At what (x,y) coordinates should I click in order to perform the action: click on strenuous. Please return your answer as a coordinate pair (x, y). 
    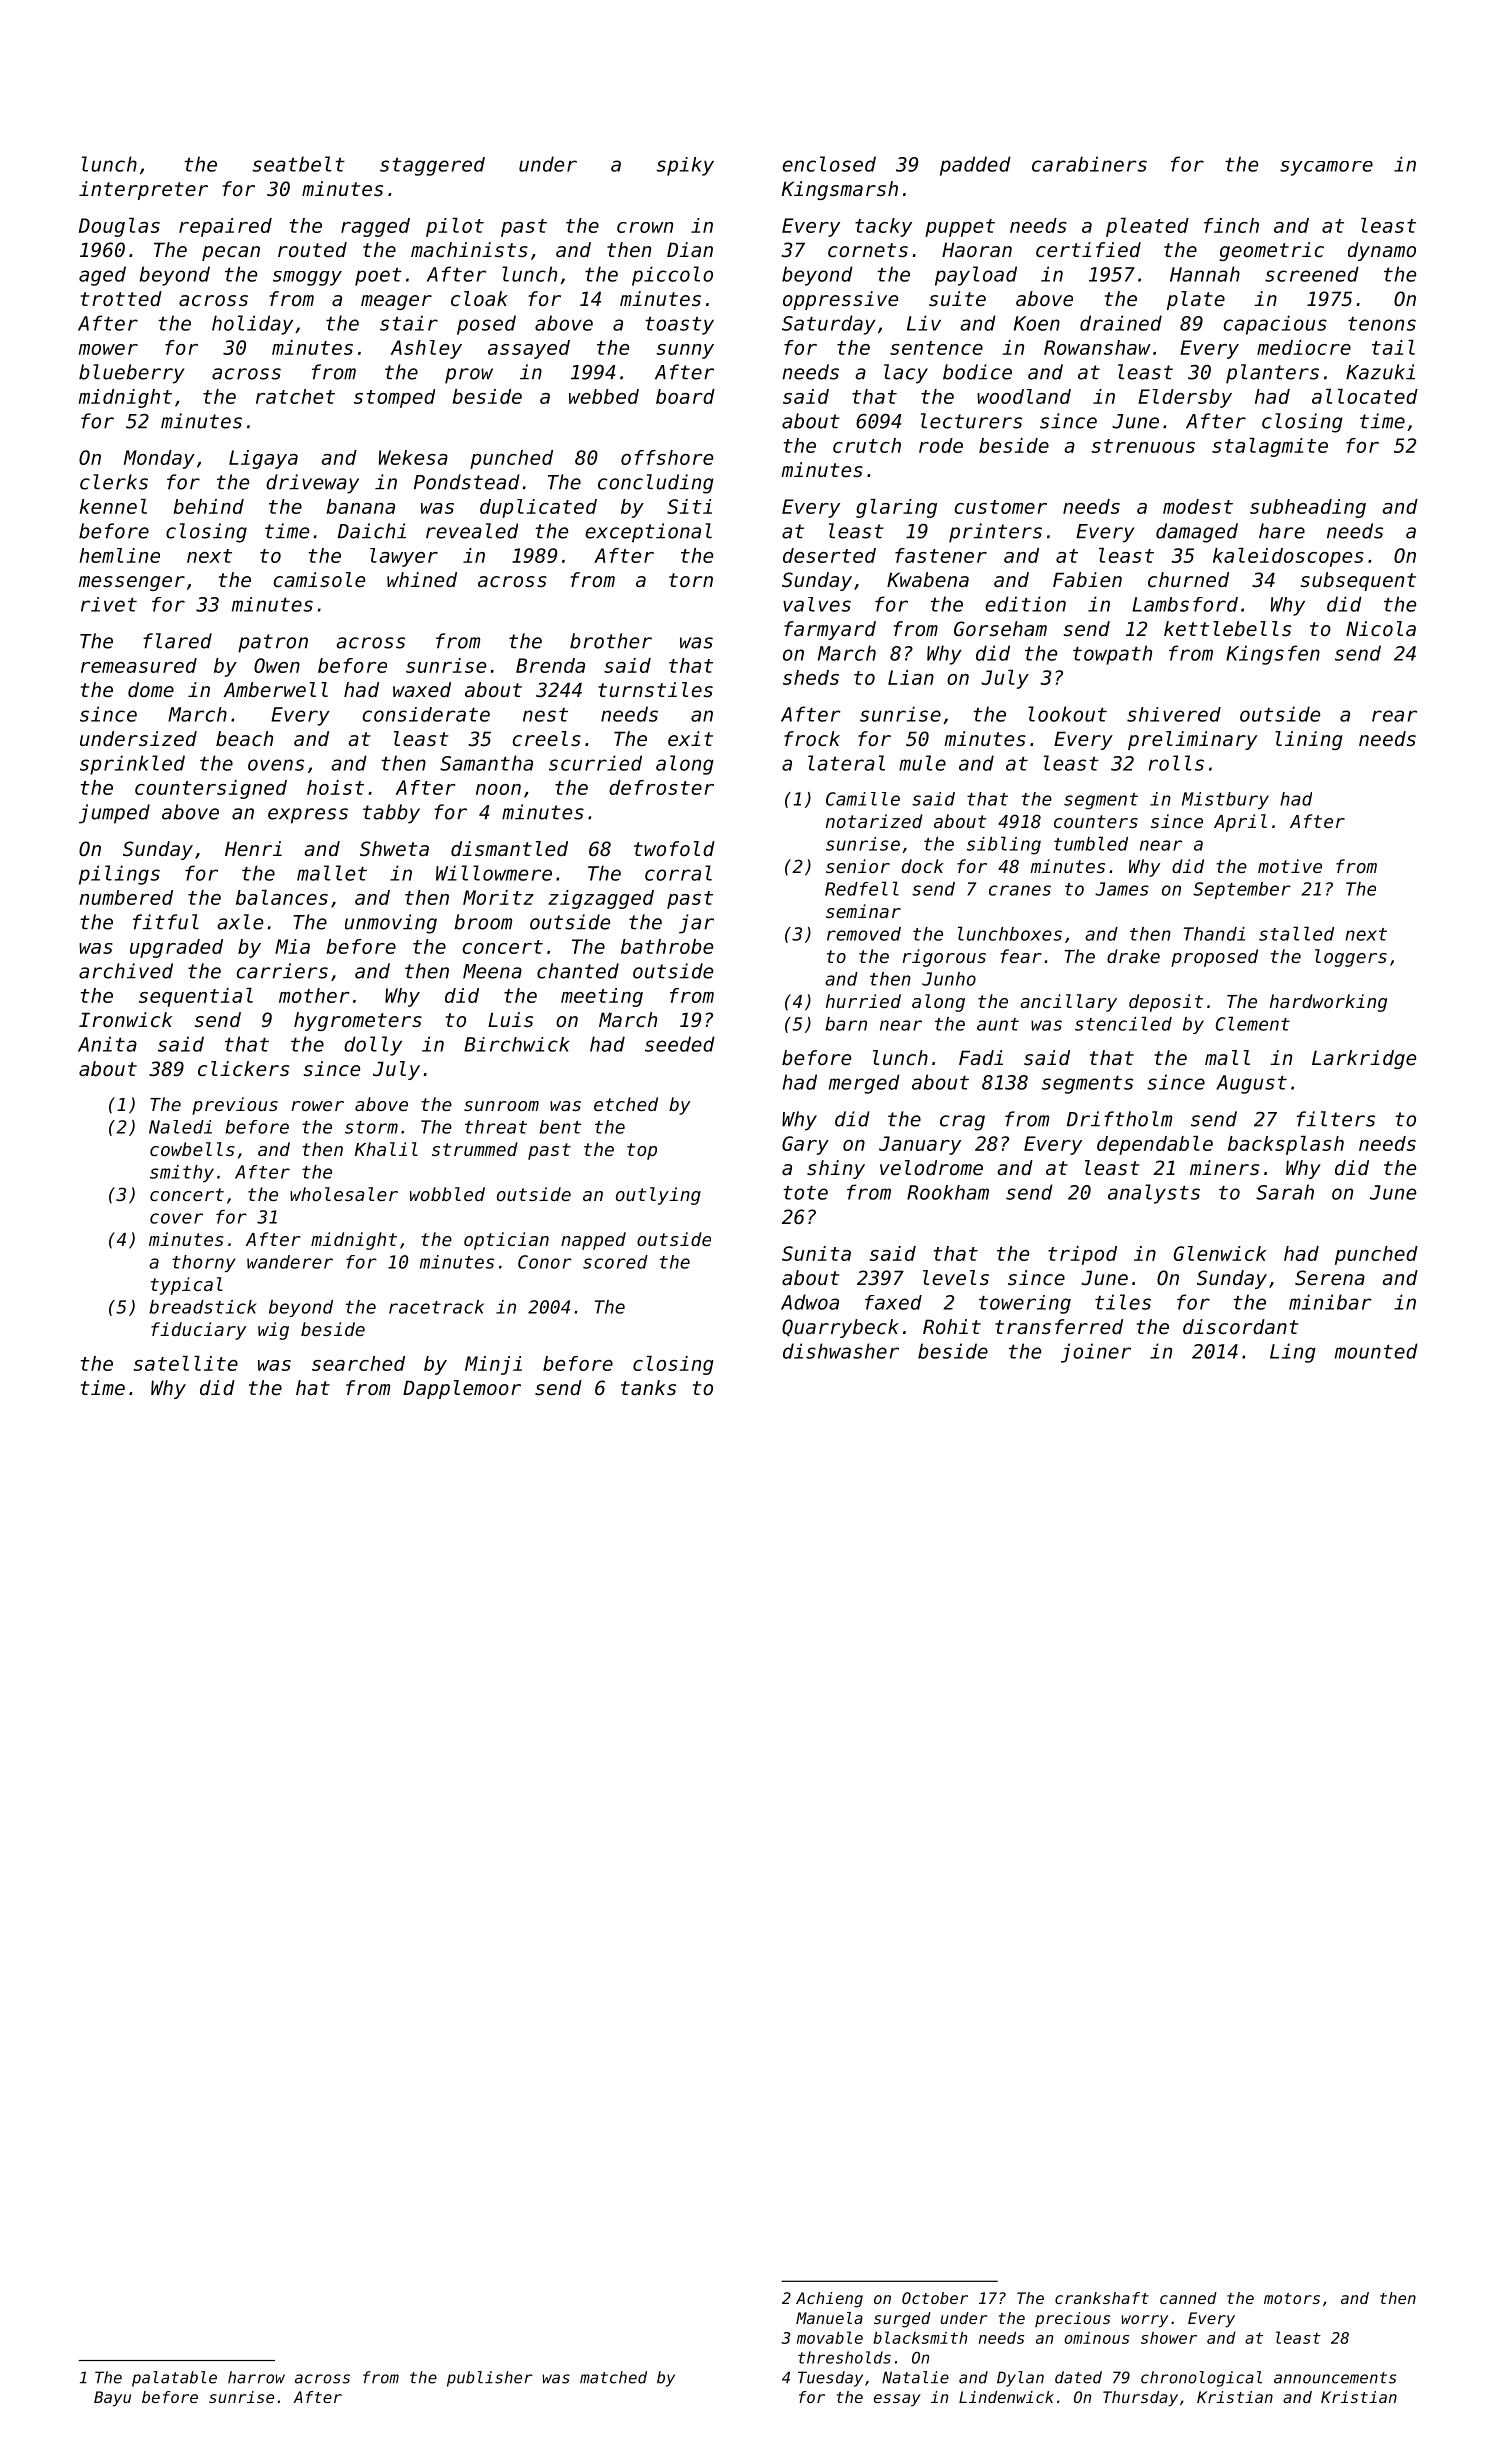
    Looking at the image, I should click on (1143, 446).
